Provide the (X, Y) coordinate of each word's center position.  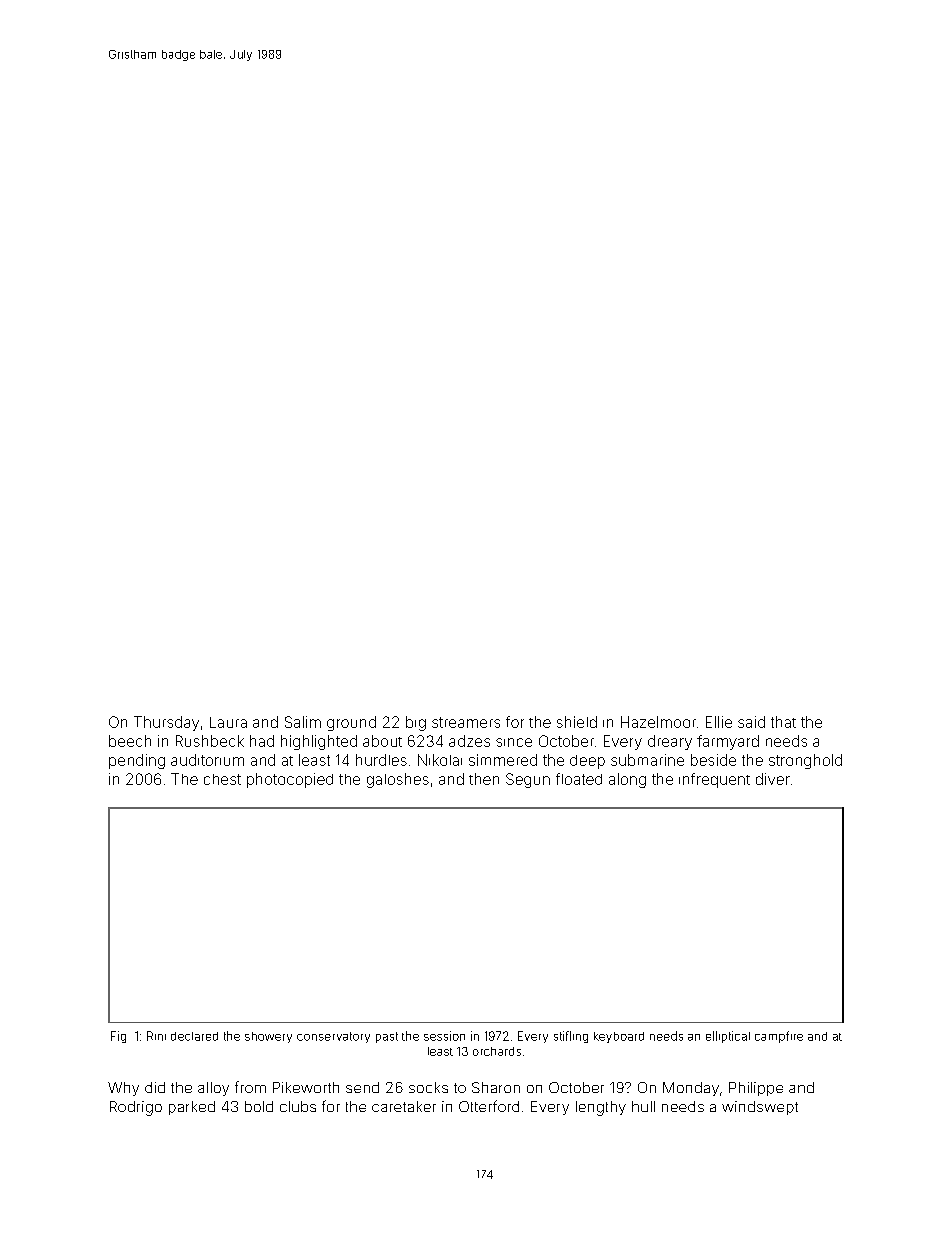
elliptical (728, 1037)
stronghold (805, 761)
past (387, 1037)
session (444, 1036)
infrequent (714, 780)
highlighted (319, 742)
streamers (466, 722)
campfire (779, 1037)
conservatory (333, 1037)
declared (194, 1036)
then (484, 779)
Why (123, 1089)
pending (137, 761)
